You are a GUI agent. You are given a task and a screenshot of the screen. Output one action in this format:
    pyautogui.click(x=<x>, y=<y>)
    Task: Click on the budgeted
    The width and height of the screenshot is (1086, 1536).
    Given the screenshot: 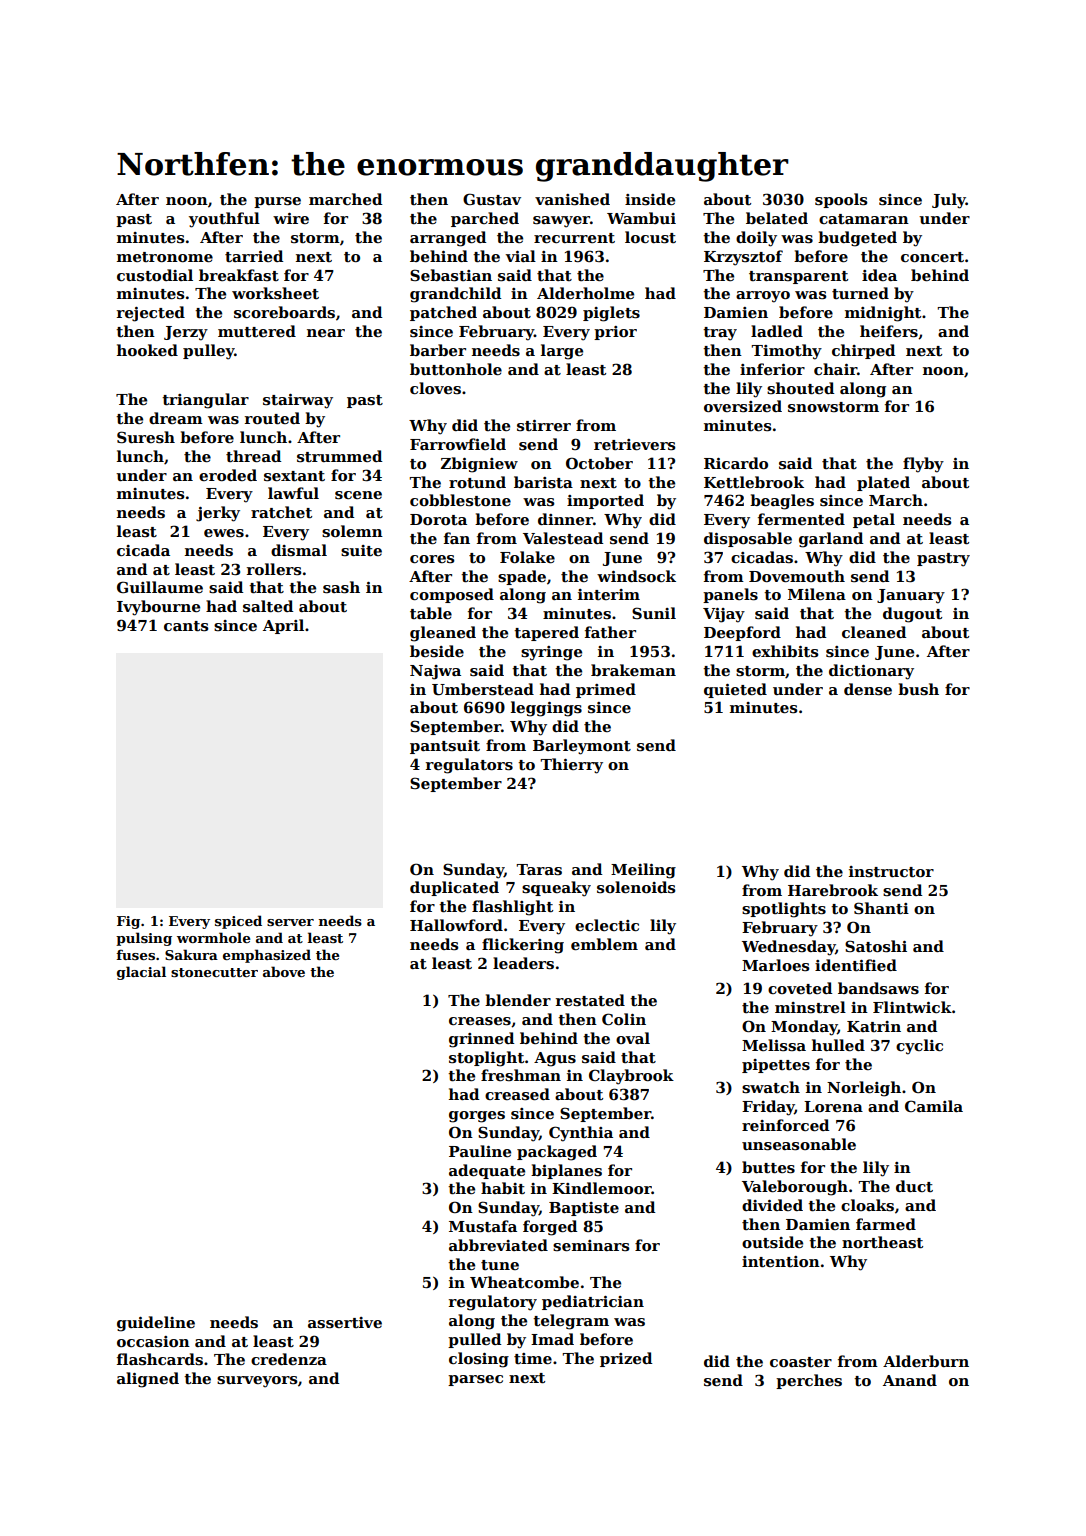 What is the action you would take?
    pyautogui.click(x=857, y=239)
